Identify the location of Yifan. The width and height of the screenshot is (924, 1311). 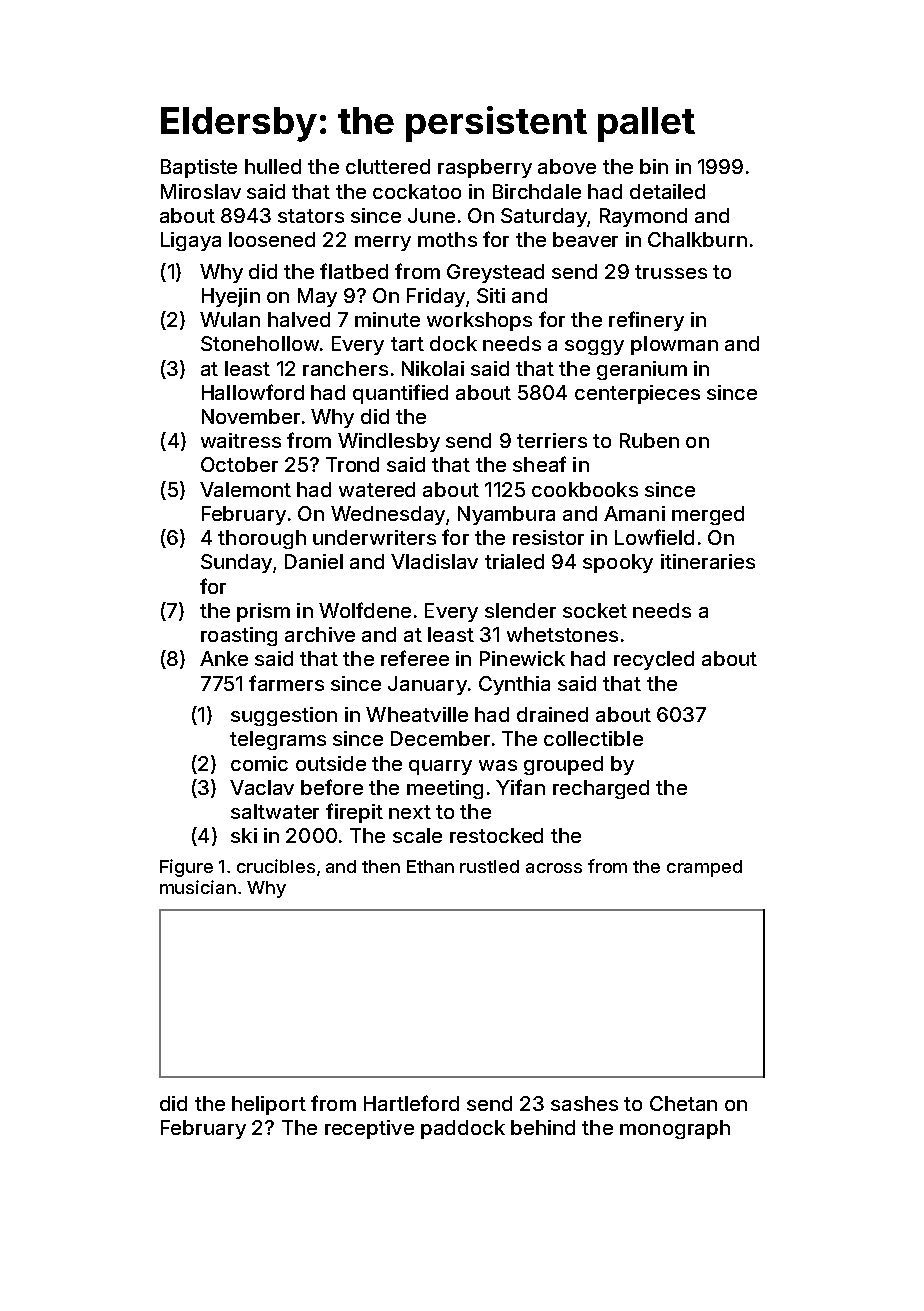
(520, 787).
